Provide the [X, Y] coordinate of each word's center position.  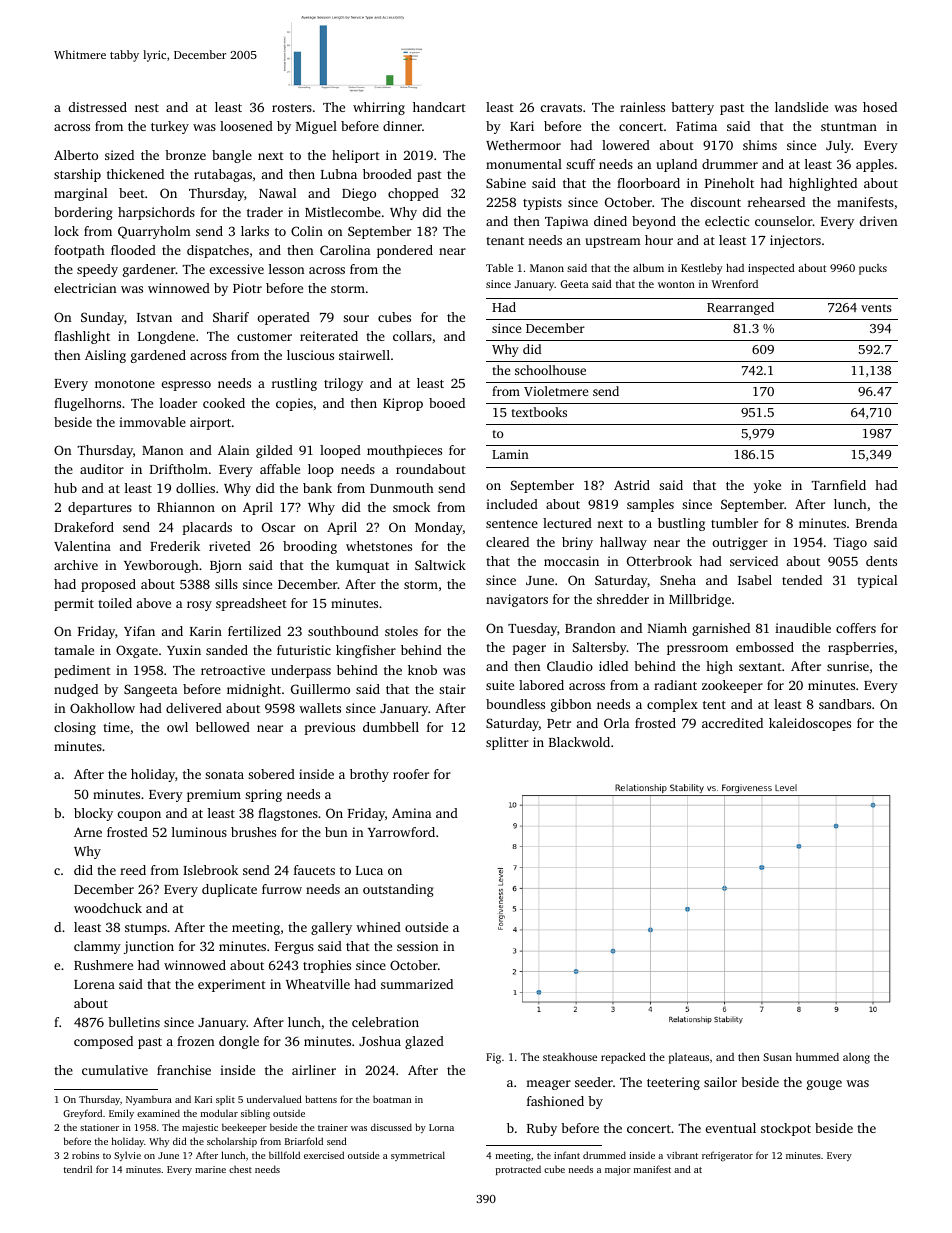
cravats [561, 108]
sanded [227, 650]
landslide [801, 107]
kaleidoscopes [810, 724]
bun [336, 832]
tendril [78, 1169]
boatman [392, 1099]
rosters [292, 108]
